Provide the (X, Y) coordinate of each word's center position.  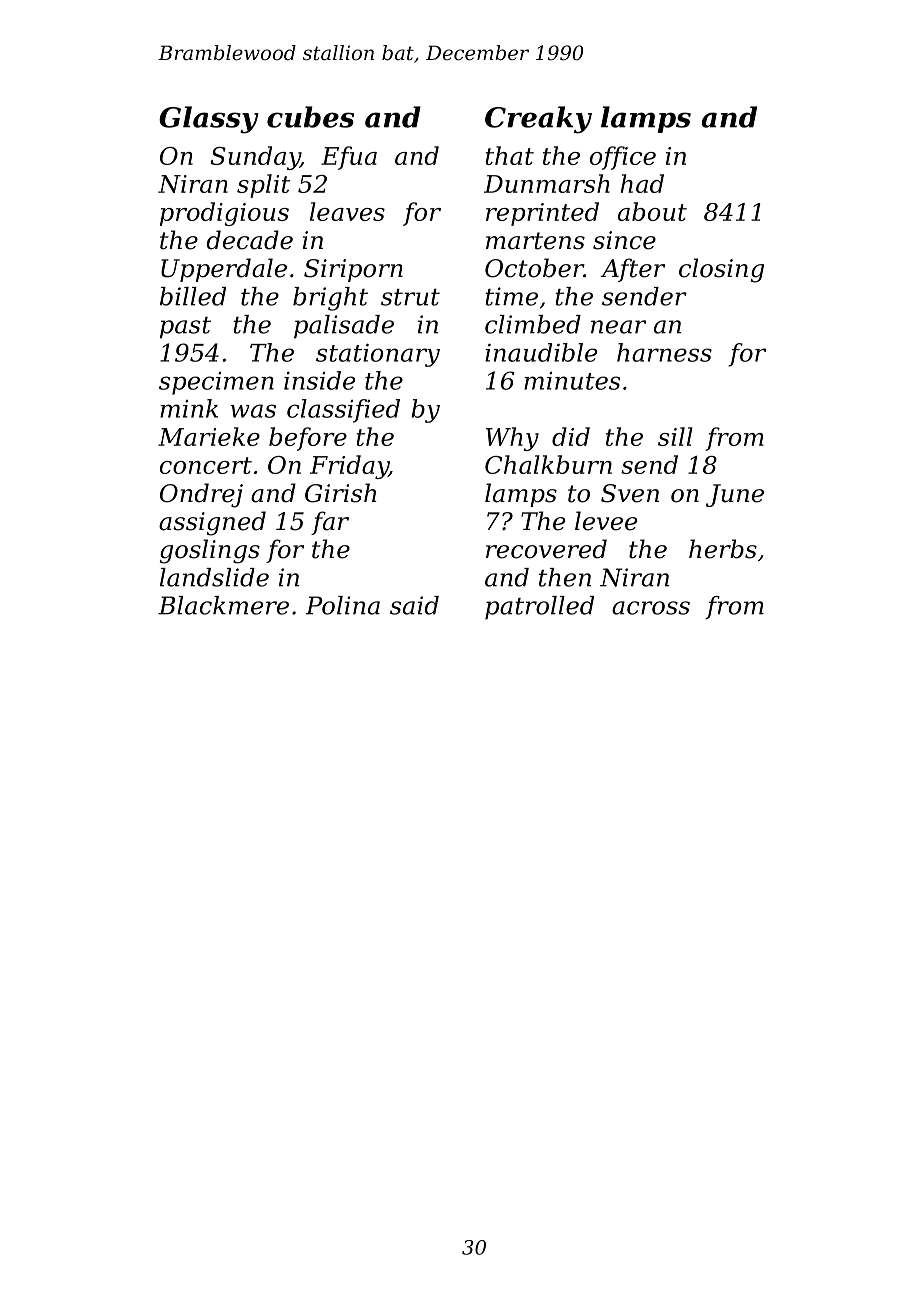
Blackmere (223, 605)
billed (193, 296)
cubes (310, 117)
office (623, 158)
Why (512, 439)
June (735, 495)
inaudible (541, 352)
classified (343, 411)
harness (664, 352)
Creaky (538, 120)
